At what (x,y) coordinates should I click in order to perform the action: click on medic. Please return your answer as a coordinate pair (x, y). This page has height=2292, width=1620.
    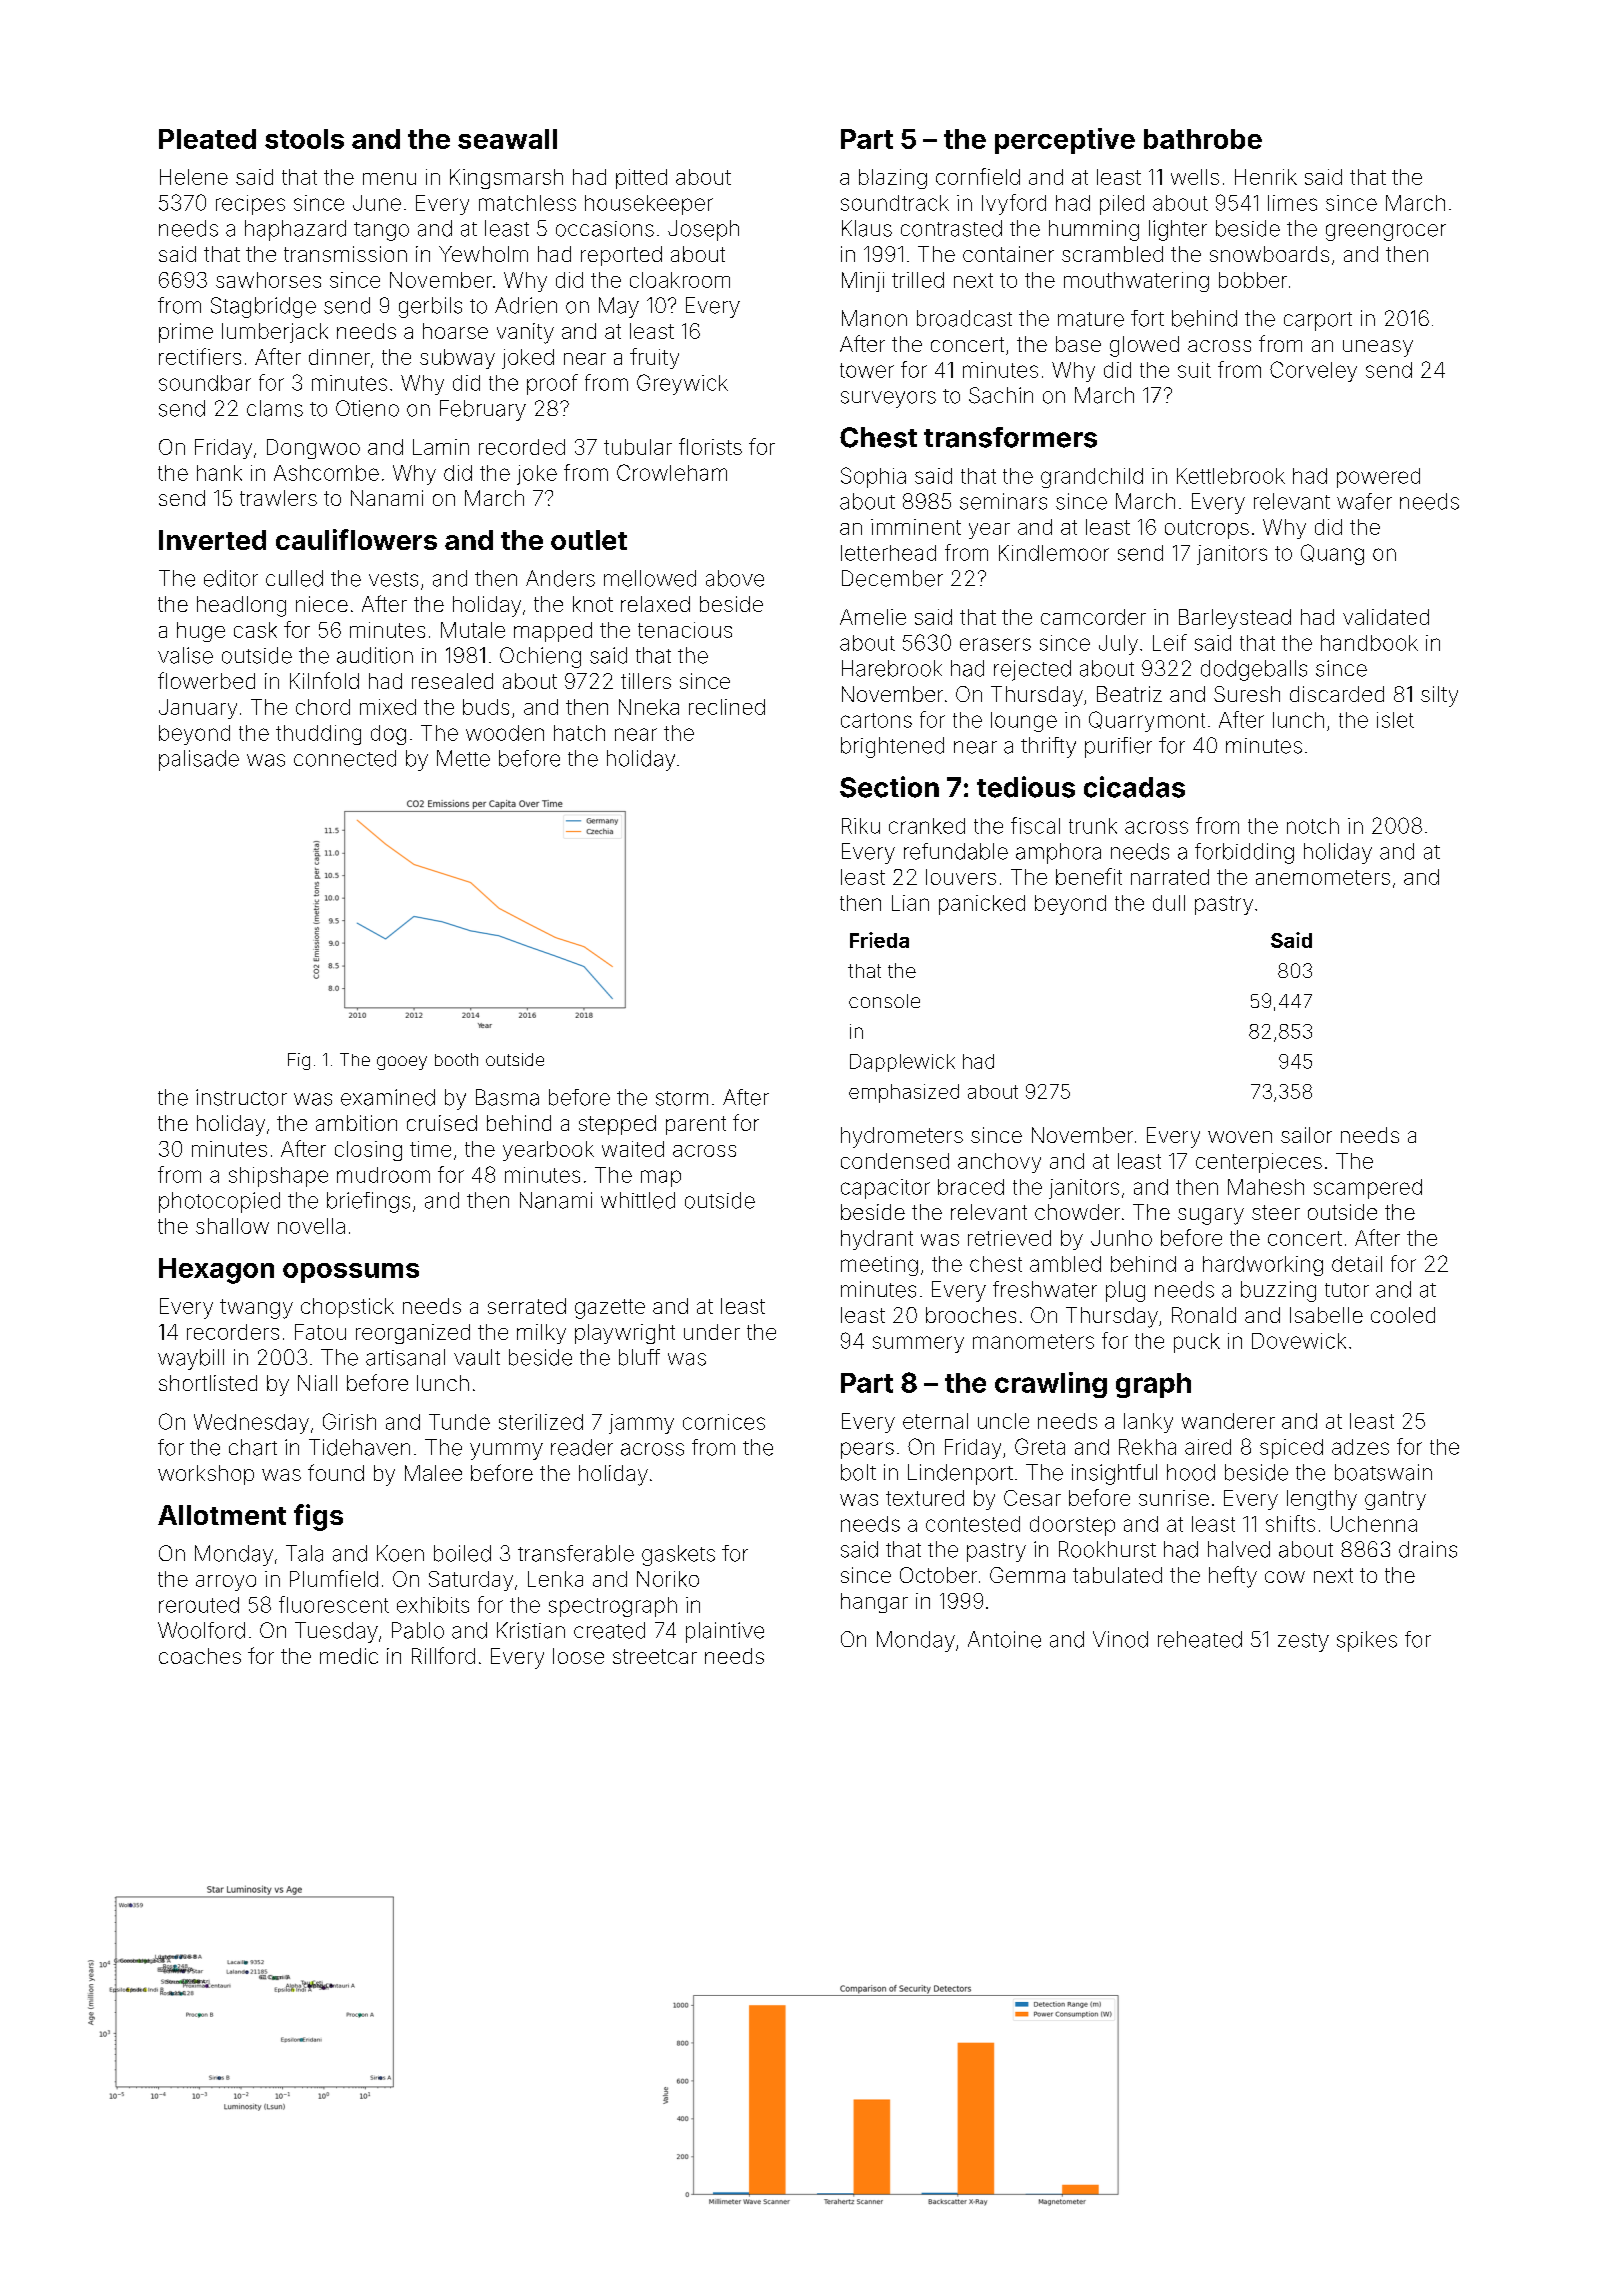
    Looking at the image, I should click on (349, 1656).
